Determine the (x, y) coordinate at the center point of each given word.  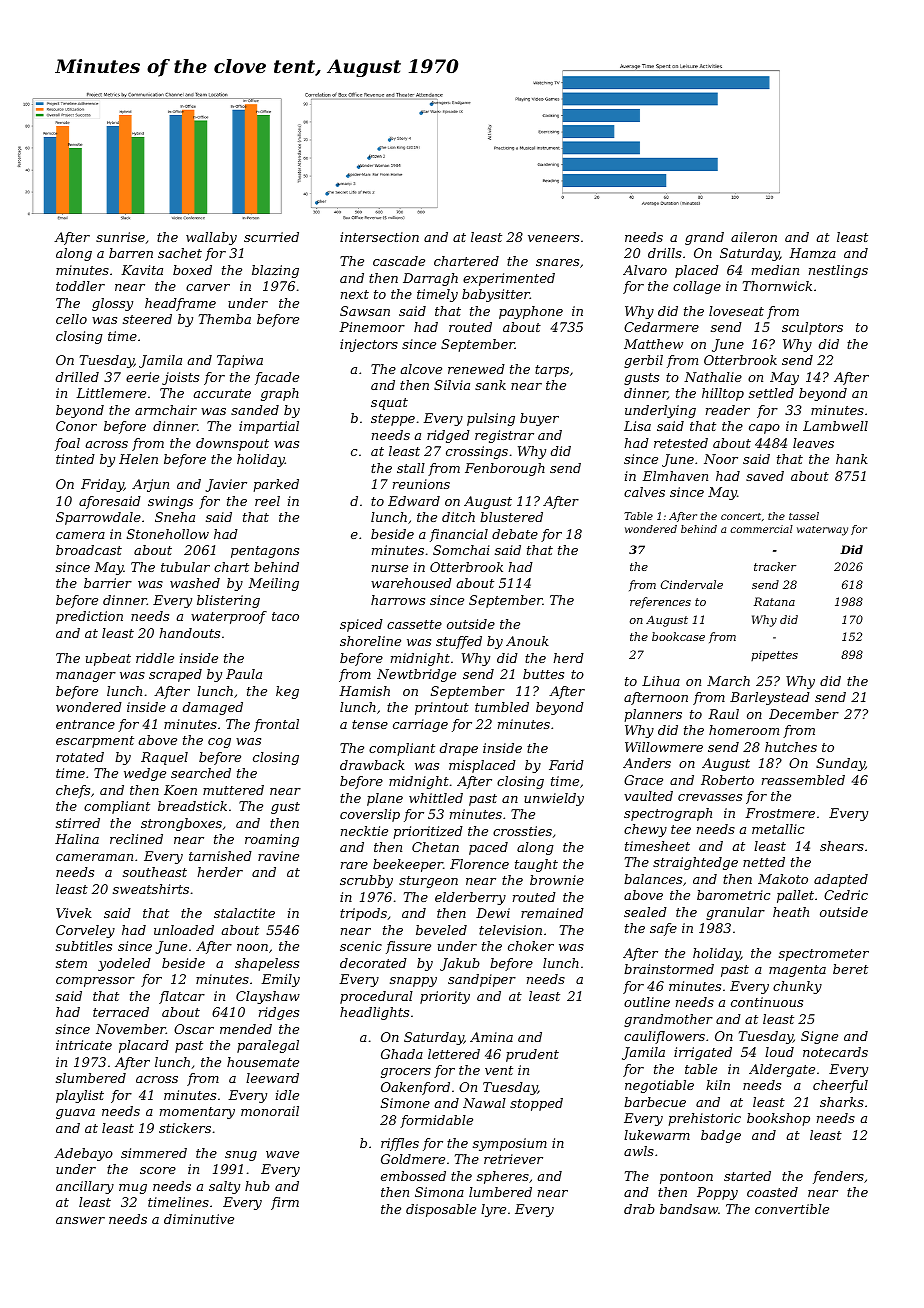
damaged (213, 708)
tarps (552, 371)
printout (442, 708)
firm (285, 1203)
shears (842, 846)
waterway (822, 531)
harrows (398, 600)
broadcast (89, 550)
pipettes (774, 656)
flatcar (182, 997)
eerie (142, 377)
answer (80, 1220)
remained (552, 913)
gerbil (643, 361)
